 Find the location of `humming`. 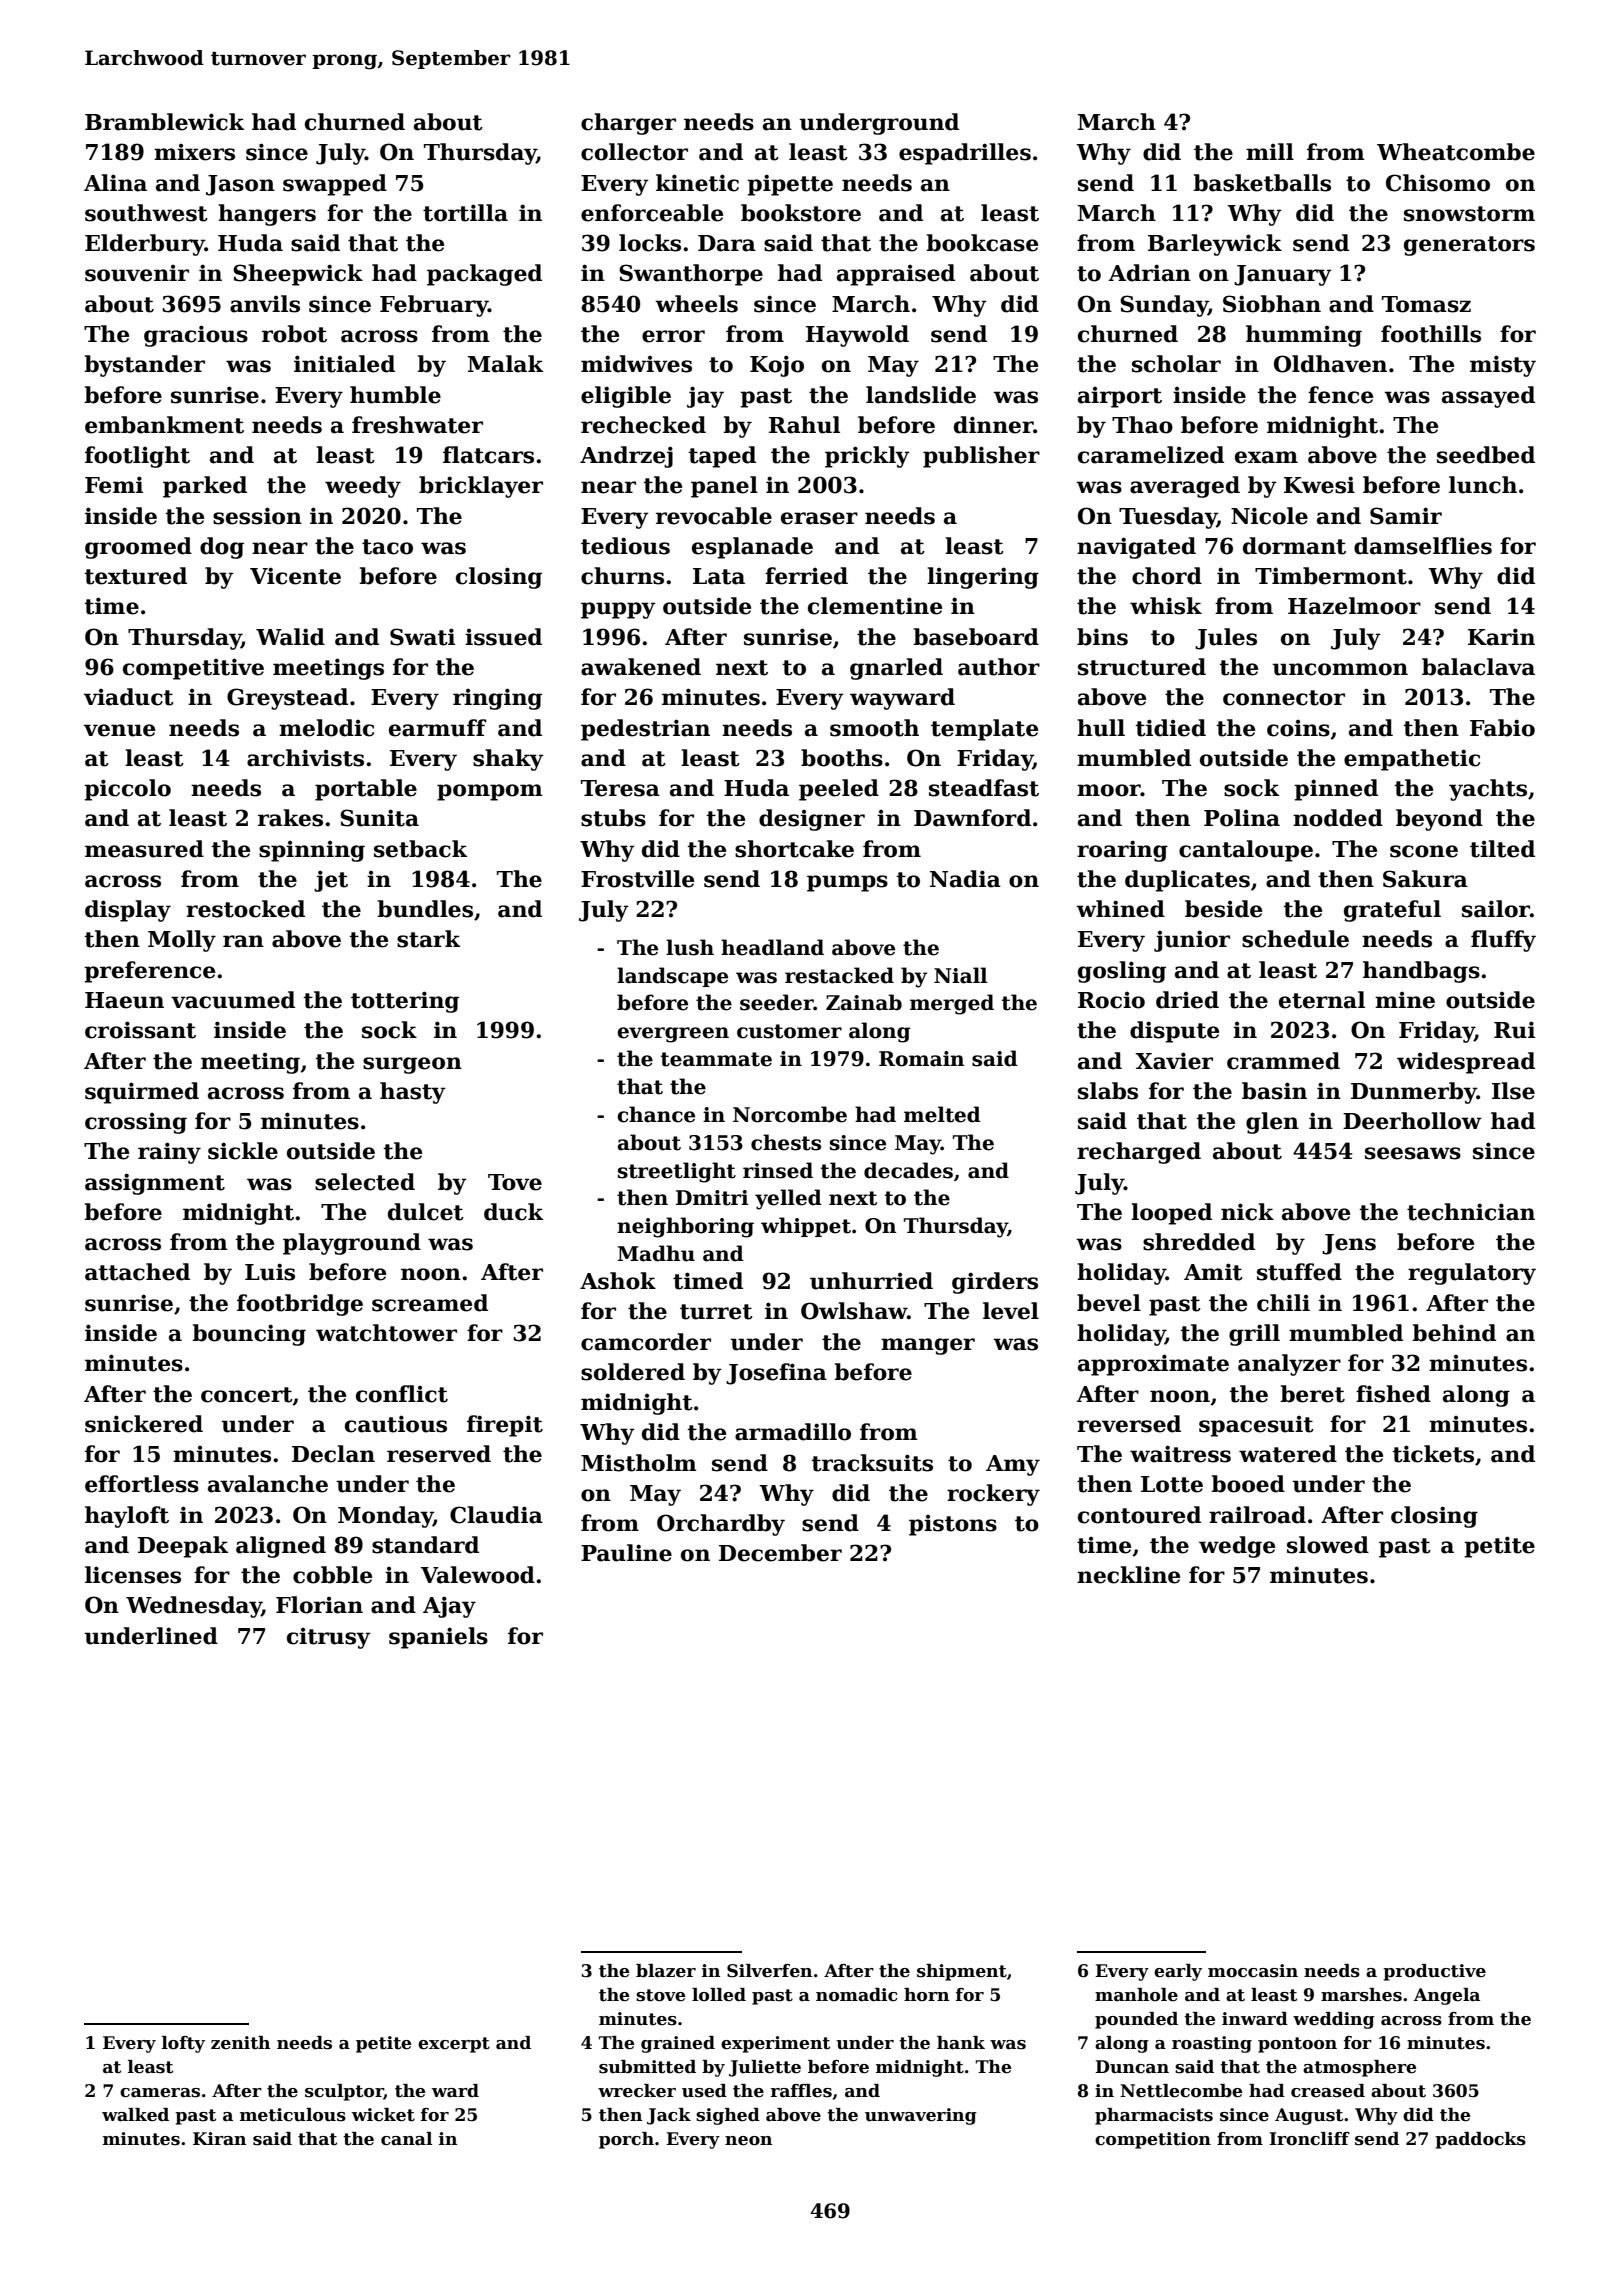

humming is located at coordinates (1304, 336).
